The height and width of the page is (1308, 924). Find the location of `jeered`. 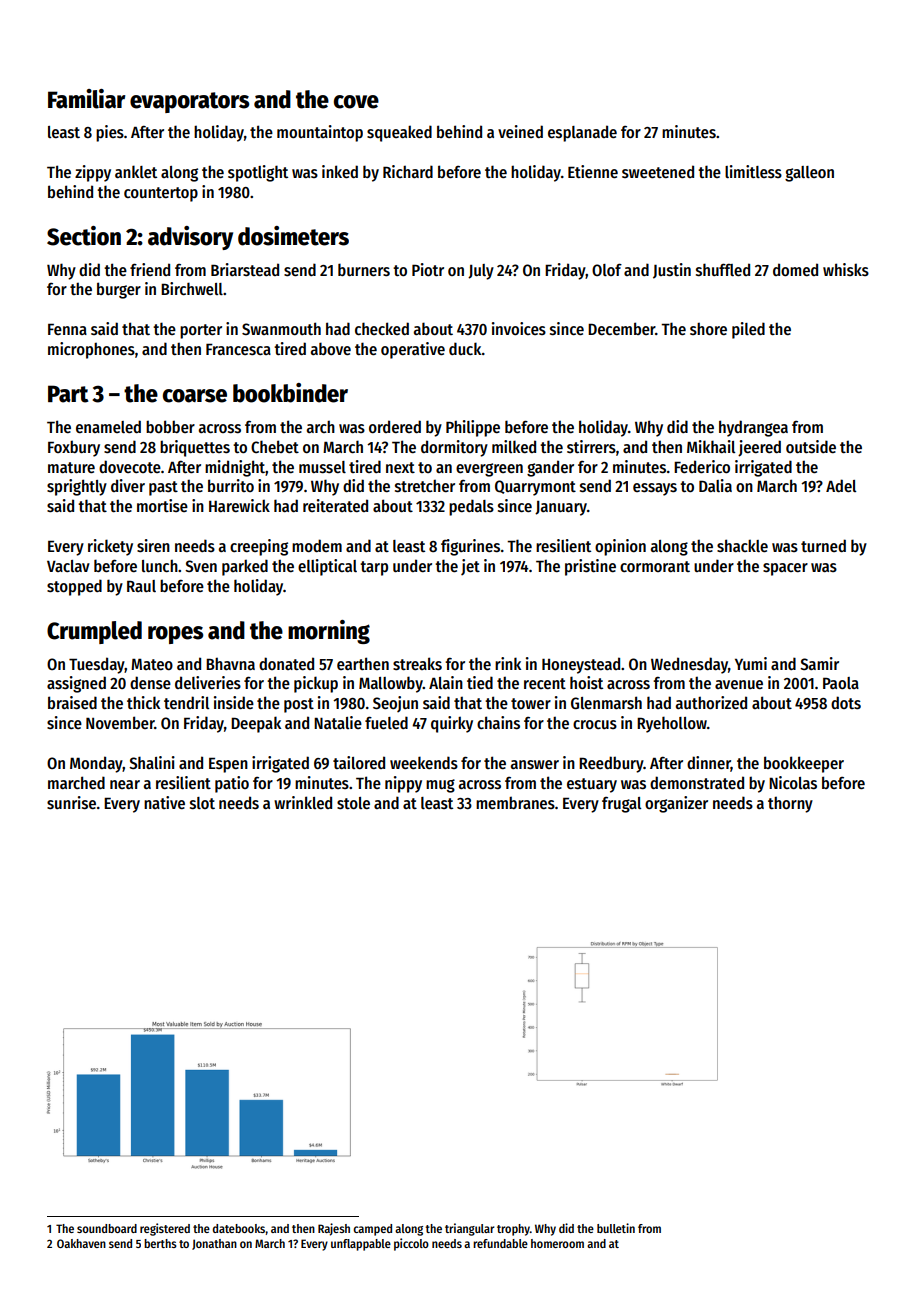

jeered is located at coordinates (759, 448).
